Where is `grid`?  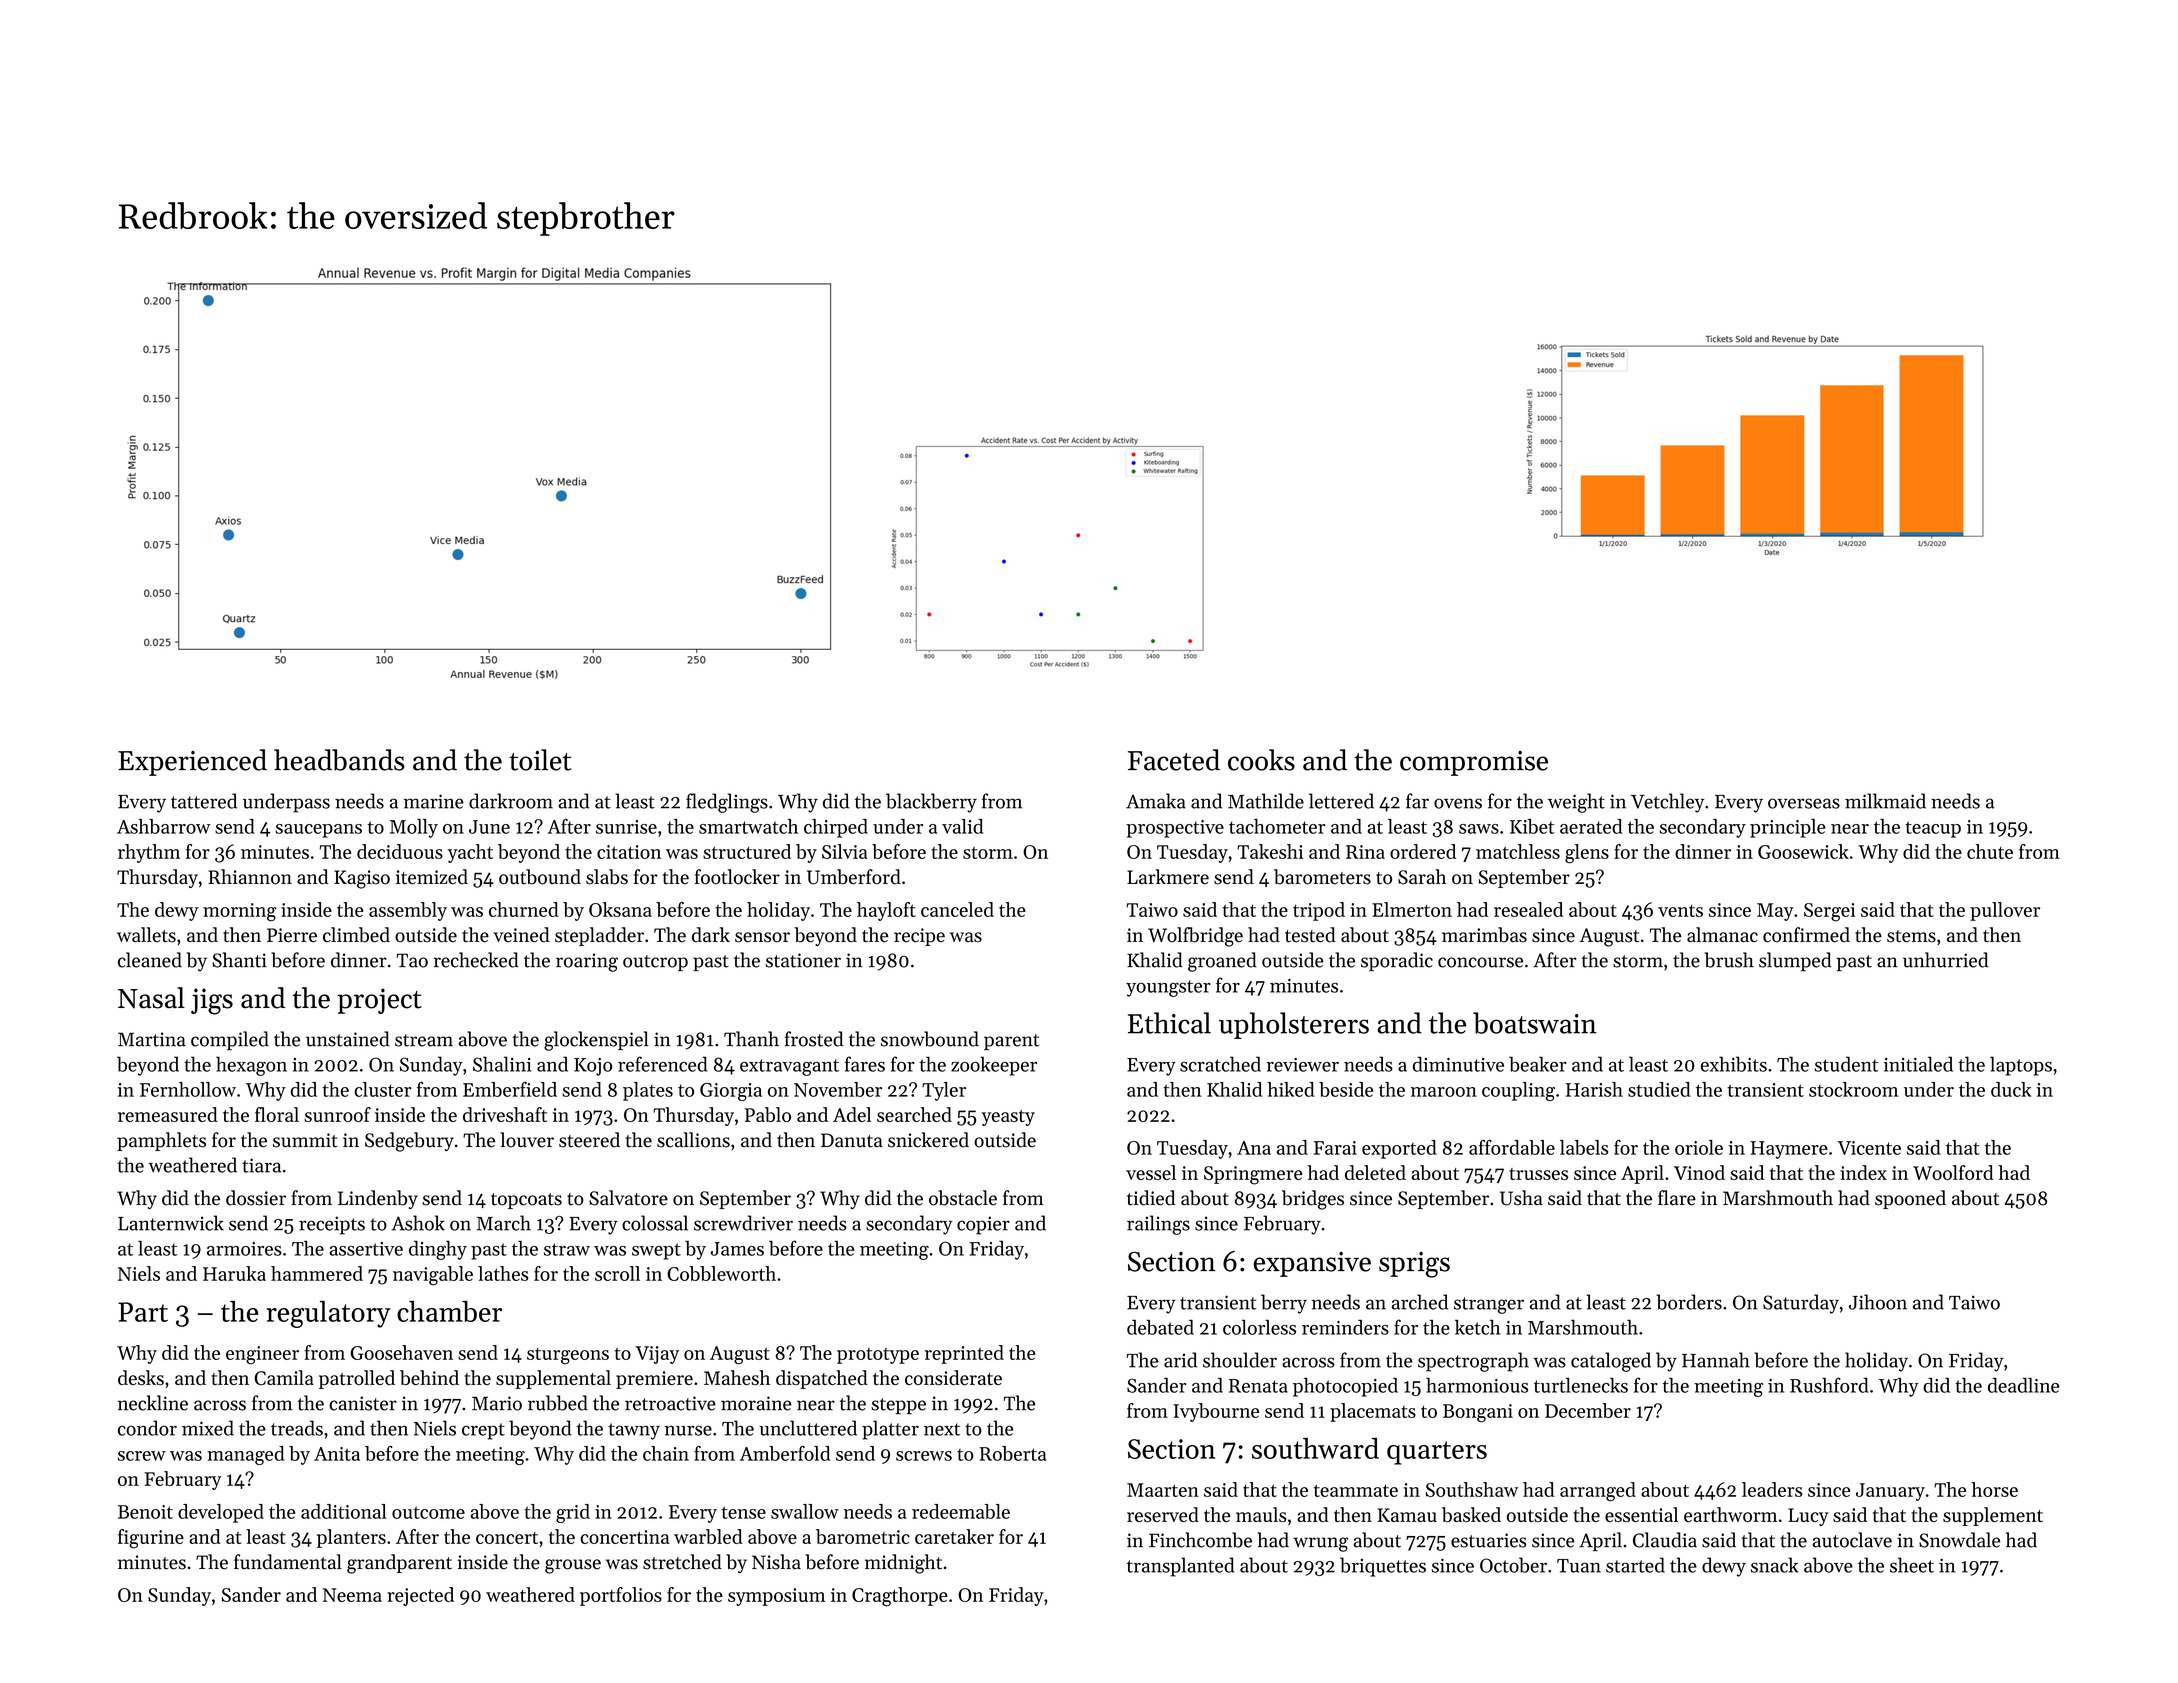
grid is located at coordinates (573, 1513).
